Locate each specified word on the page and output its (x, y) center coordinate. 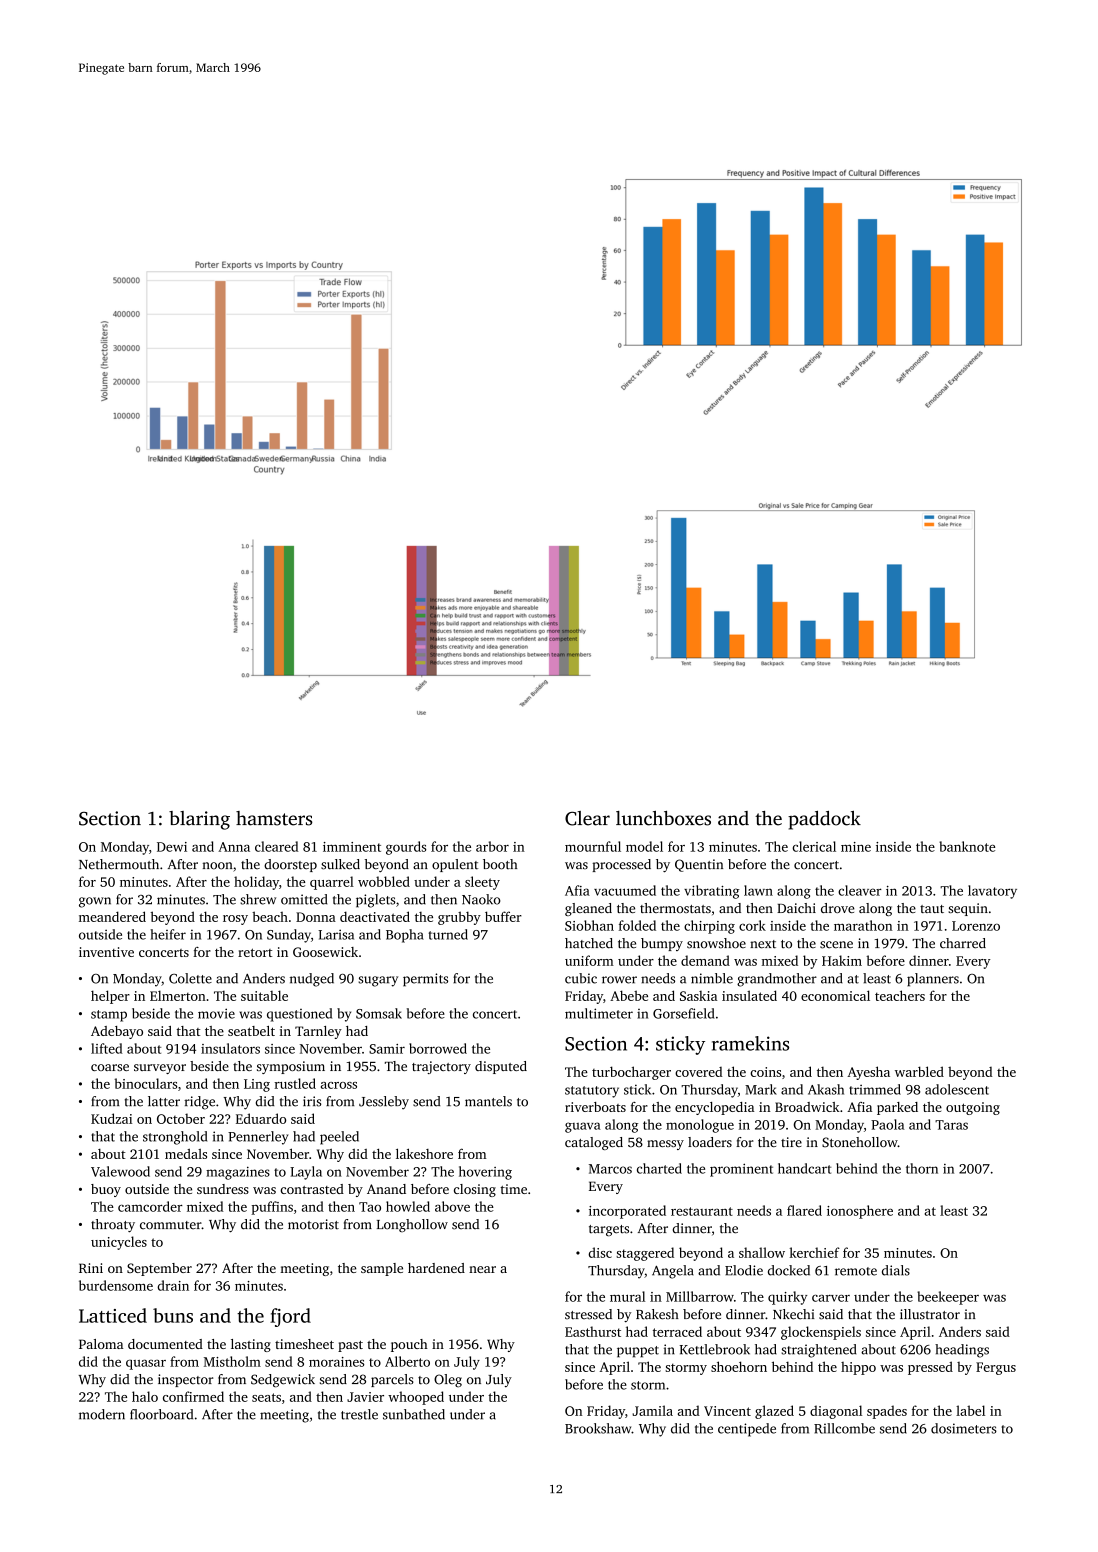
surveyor (160, 1069)
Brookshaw (598, 1428)
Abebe (629, 995)
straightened (818, 1351)
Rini (91, 1268)
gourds (406, 848)
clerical (814, 846)
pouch (409, 1345)
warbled (919, 1071)
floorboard (161, 1414)
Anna (234, 847)
